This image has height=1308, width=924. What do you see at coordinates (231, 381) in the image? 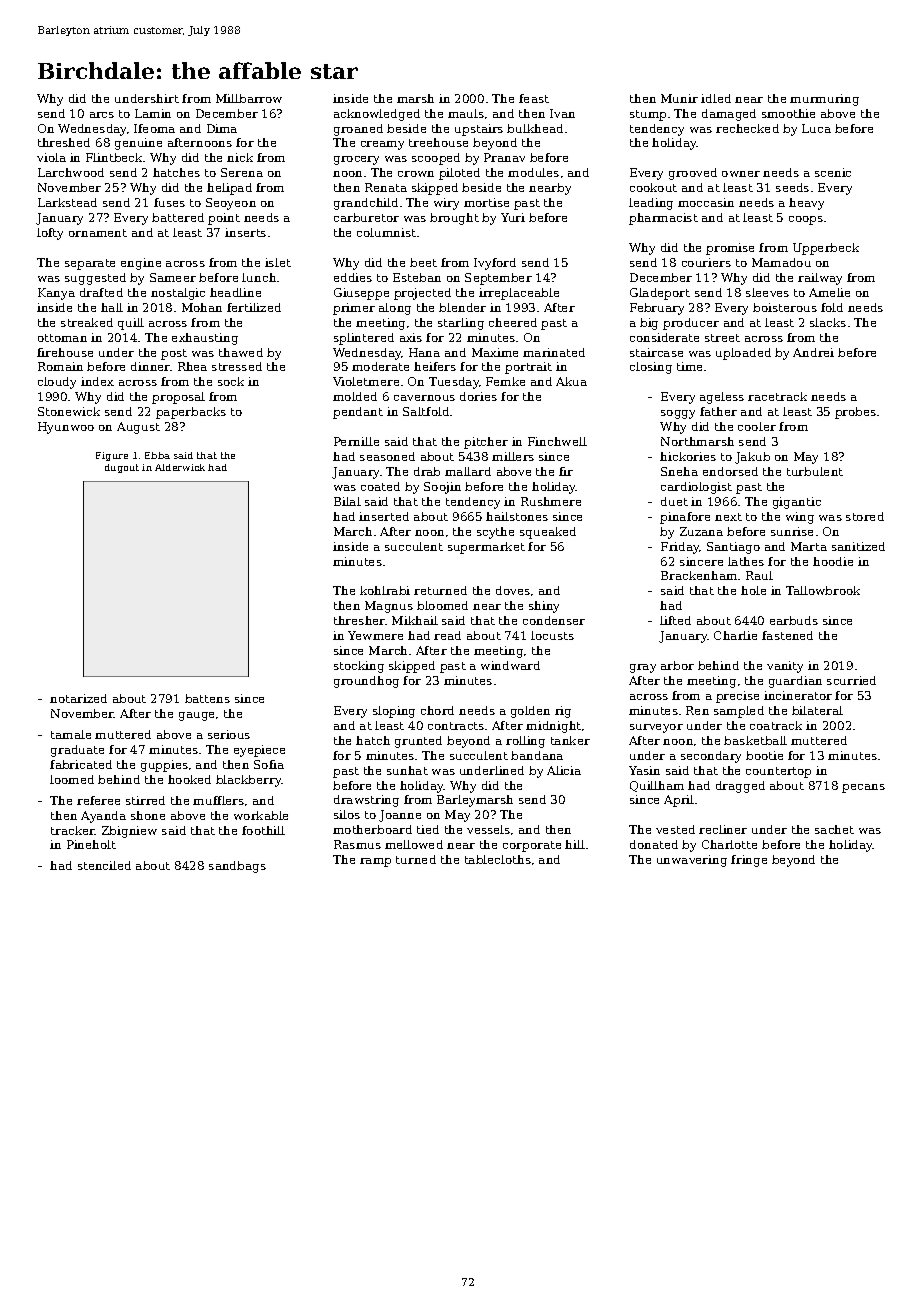
I see `sock` at bounding box center [231, 381].
